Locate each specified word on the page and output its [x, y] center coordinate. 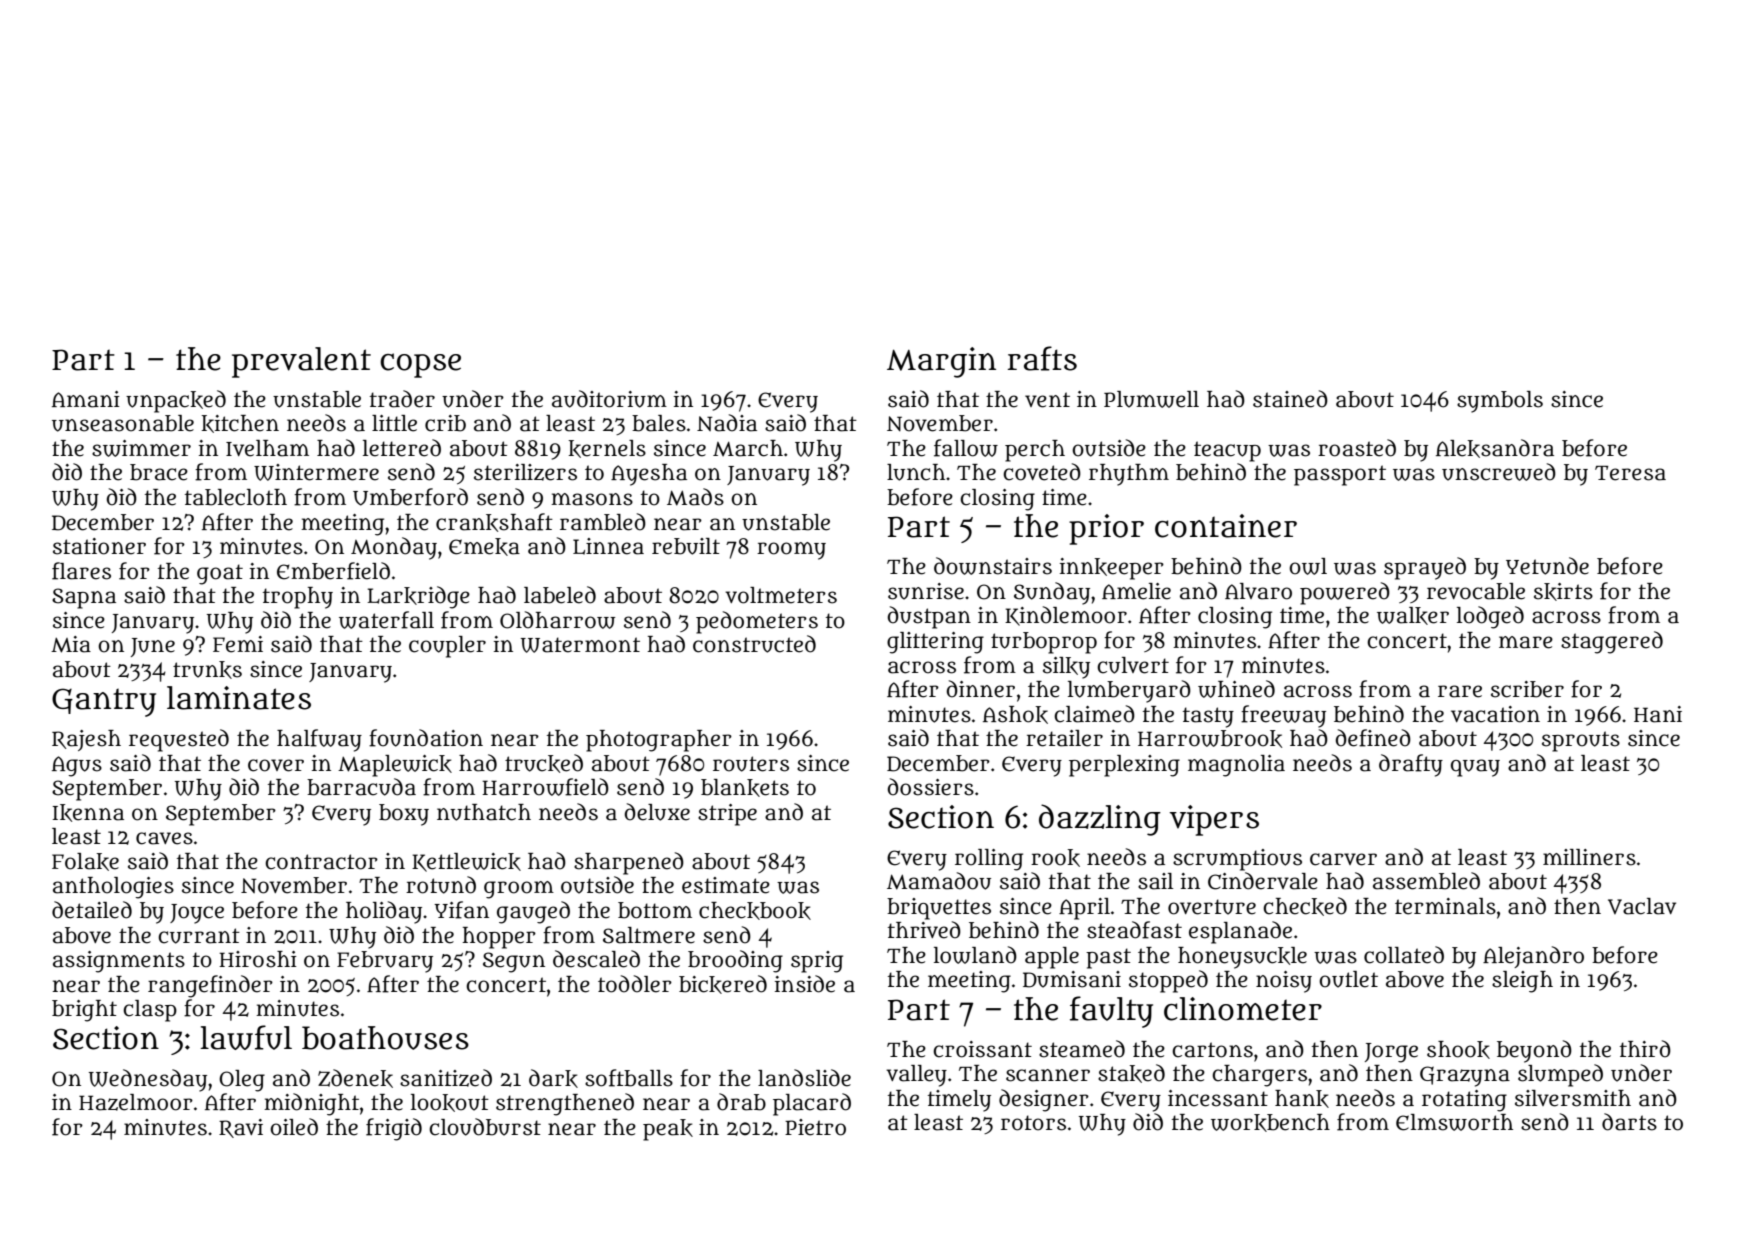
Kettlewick [466, 862]
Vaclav [1642, 906]
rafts [1042, 358]
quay [1475, 768]
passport [1340, 475]
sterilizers [525, 472]
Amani [86, 399]
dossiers [930, 787]
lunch [916, 472]
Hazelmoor [136, 1102]
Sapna [84, 598]
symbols [1500, 402]
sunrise [926, 591]
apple [1052, 958]
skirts [1563, 592]
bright [84, 1011]
